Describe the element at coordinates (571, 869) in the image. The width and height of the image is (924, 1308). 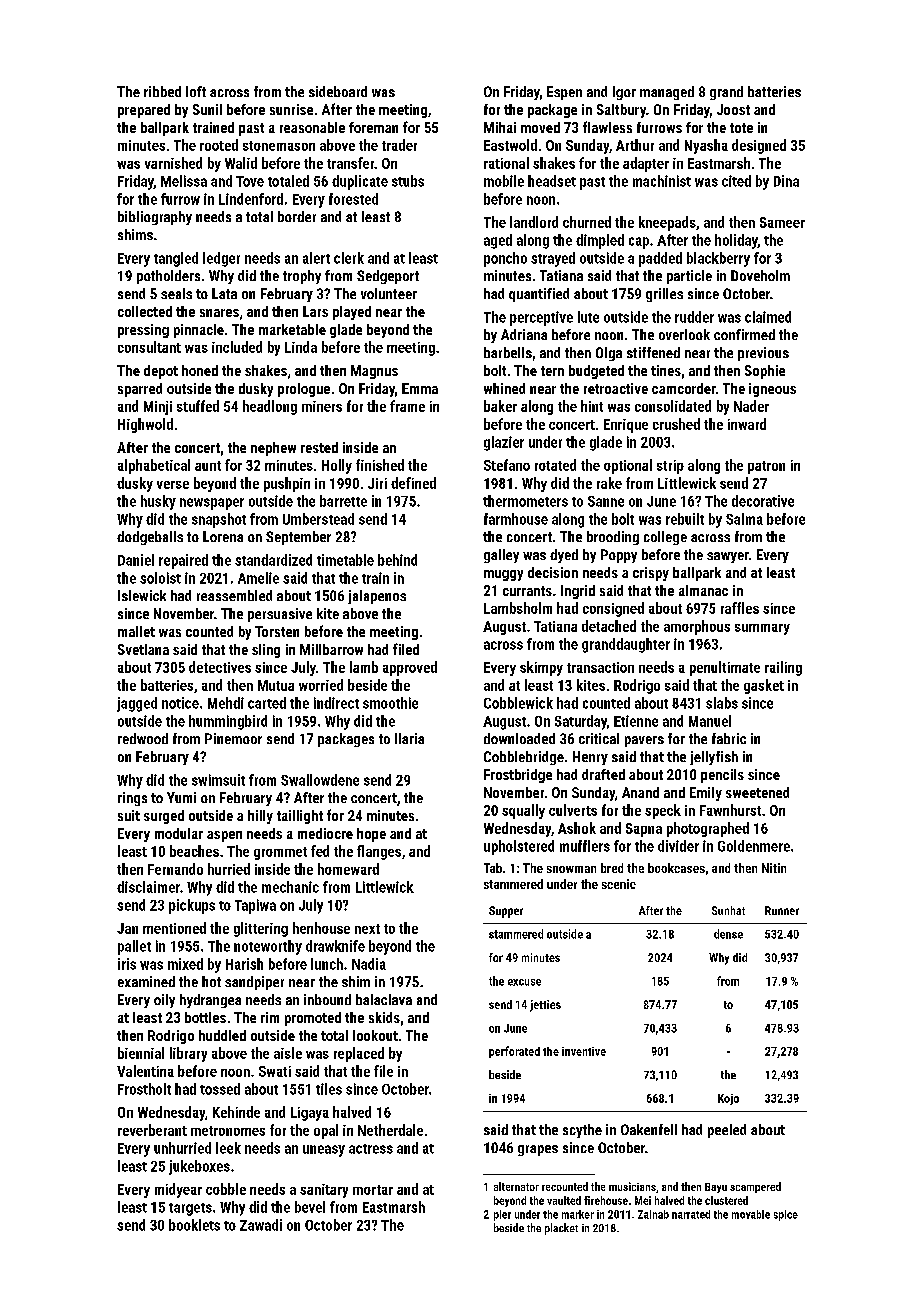
I see `snowman` at that location.
